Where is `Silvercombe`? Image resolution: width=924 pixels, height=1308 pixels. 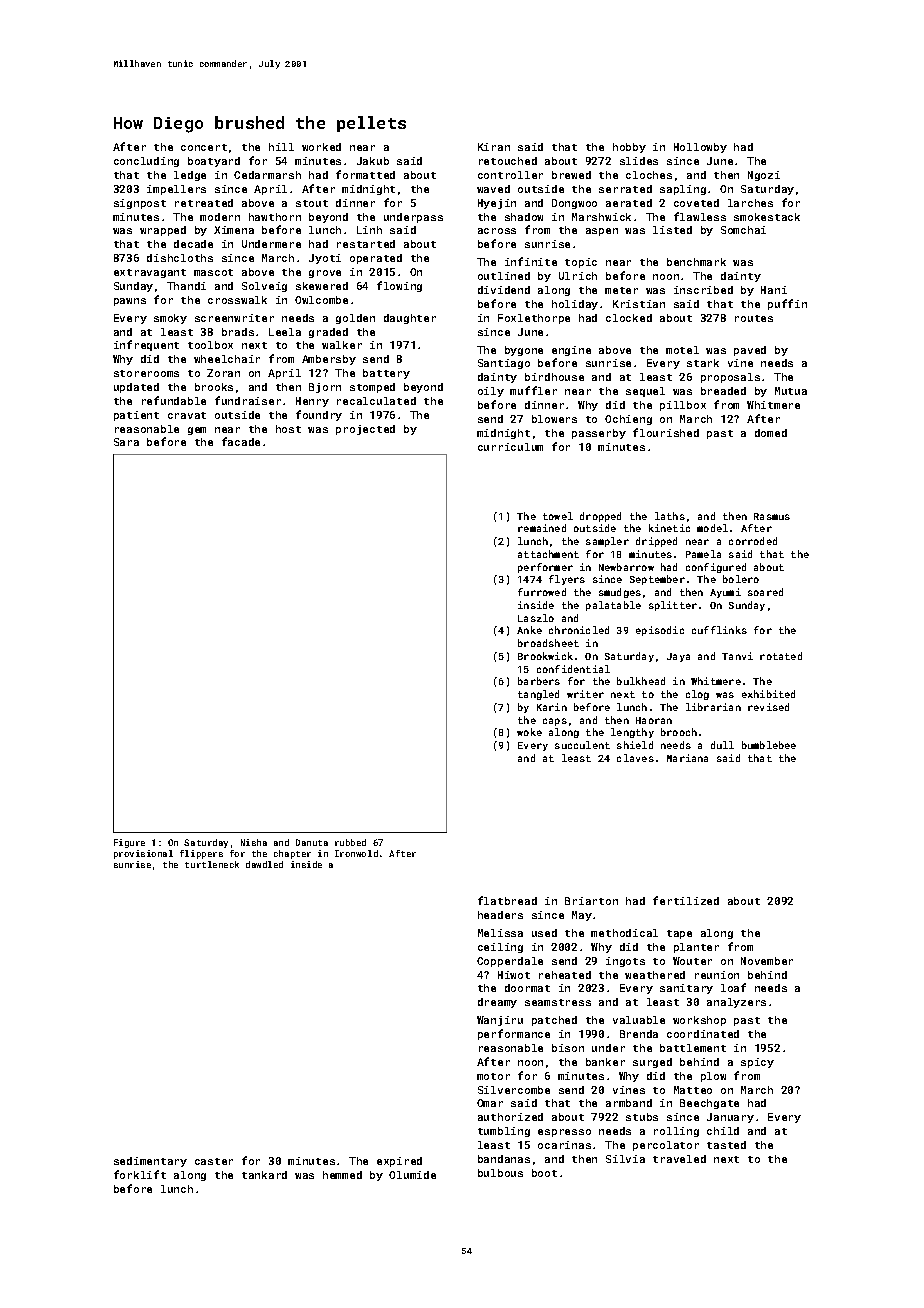
Silvercombe is located at coordinates (514, 1090).
